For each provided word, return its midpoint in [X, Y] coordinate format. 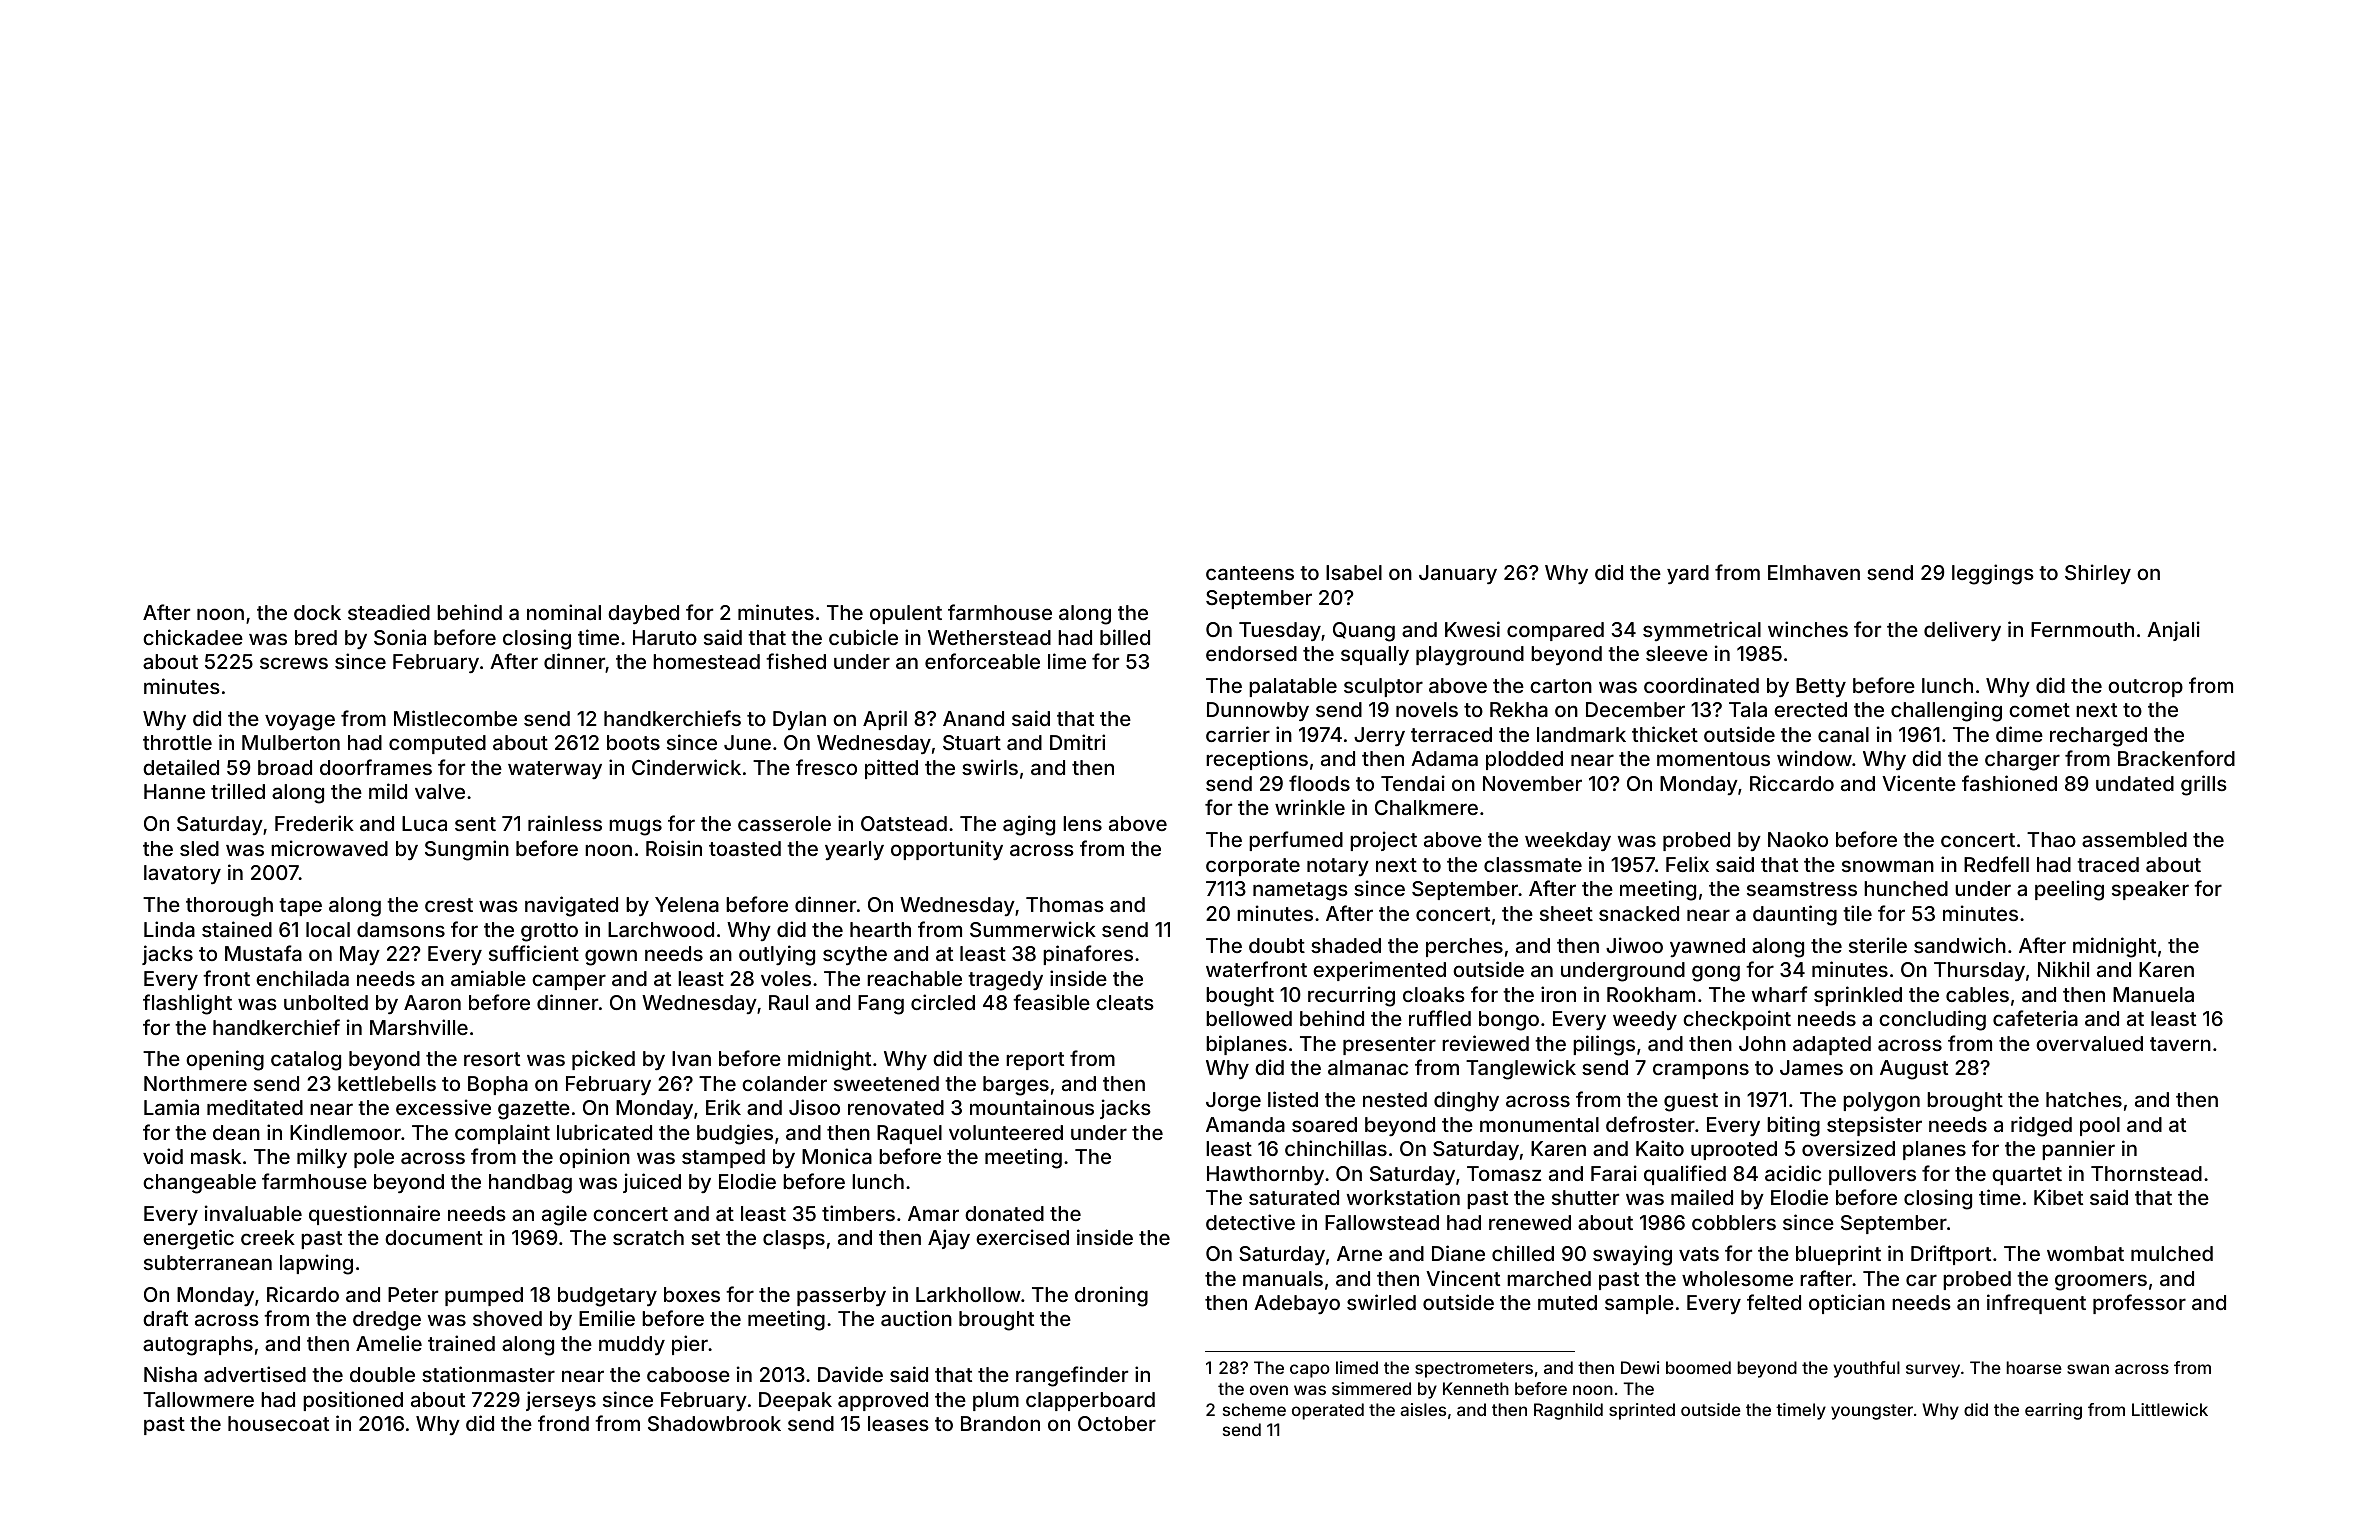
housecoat [278, 1423]
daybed [643, 614]
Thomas [1065, 904]
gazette [534, 1110]
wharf [1780, 994]
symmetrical [1702, 631]
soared [1324, 1124]
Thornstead [2146, 1173]
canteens [1250, 573]
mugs [635, 827]
